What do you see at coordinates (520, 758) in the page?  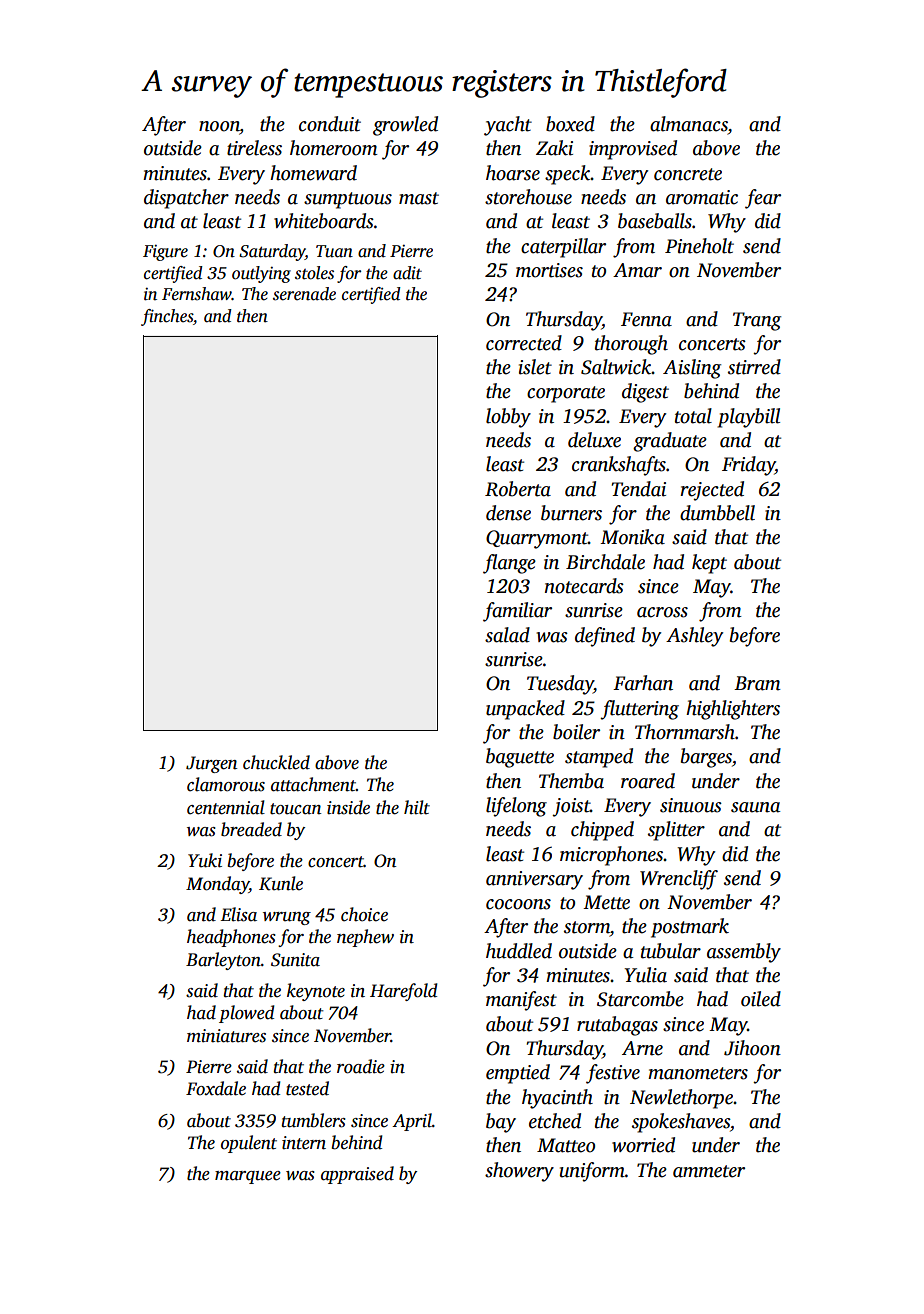 I see `baguette` at bounding box center [520, 758].
